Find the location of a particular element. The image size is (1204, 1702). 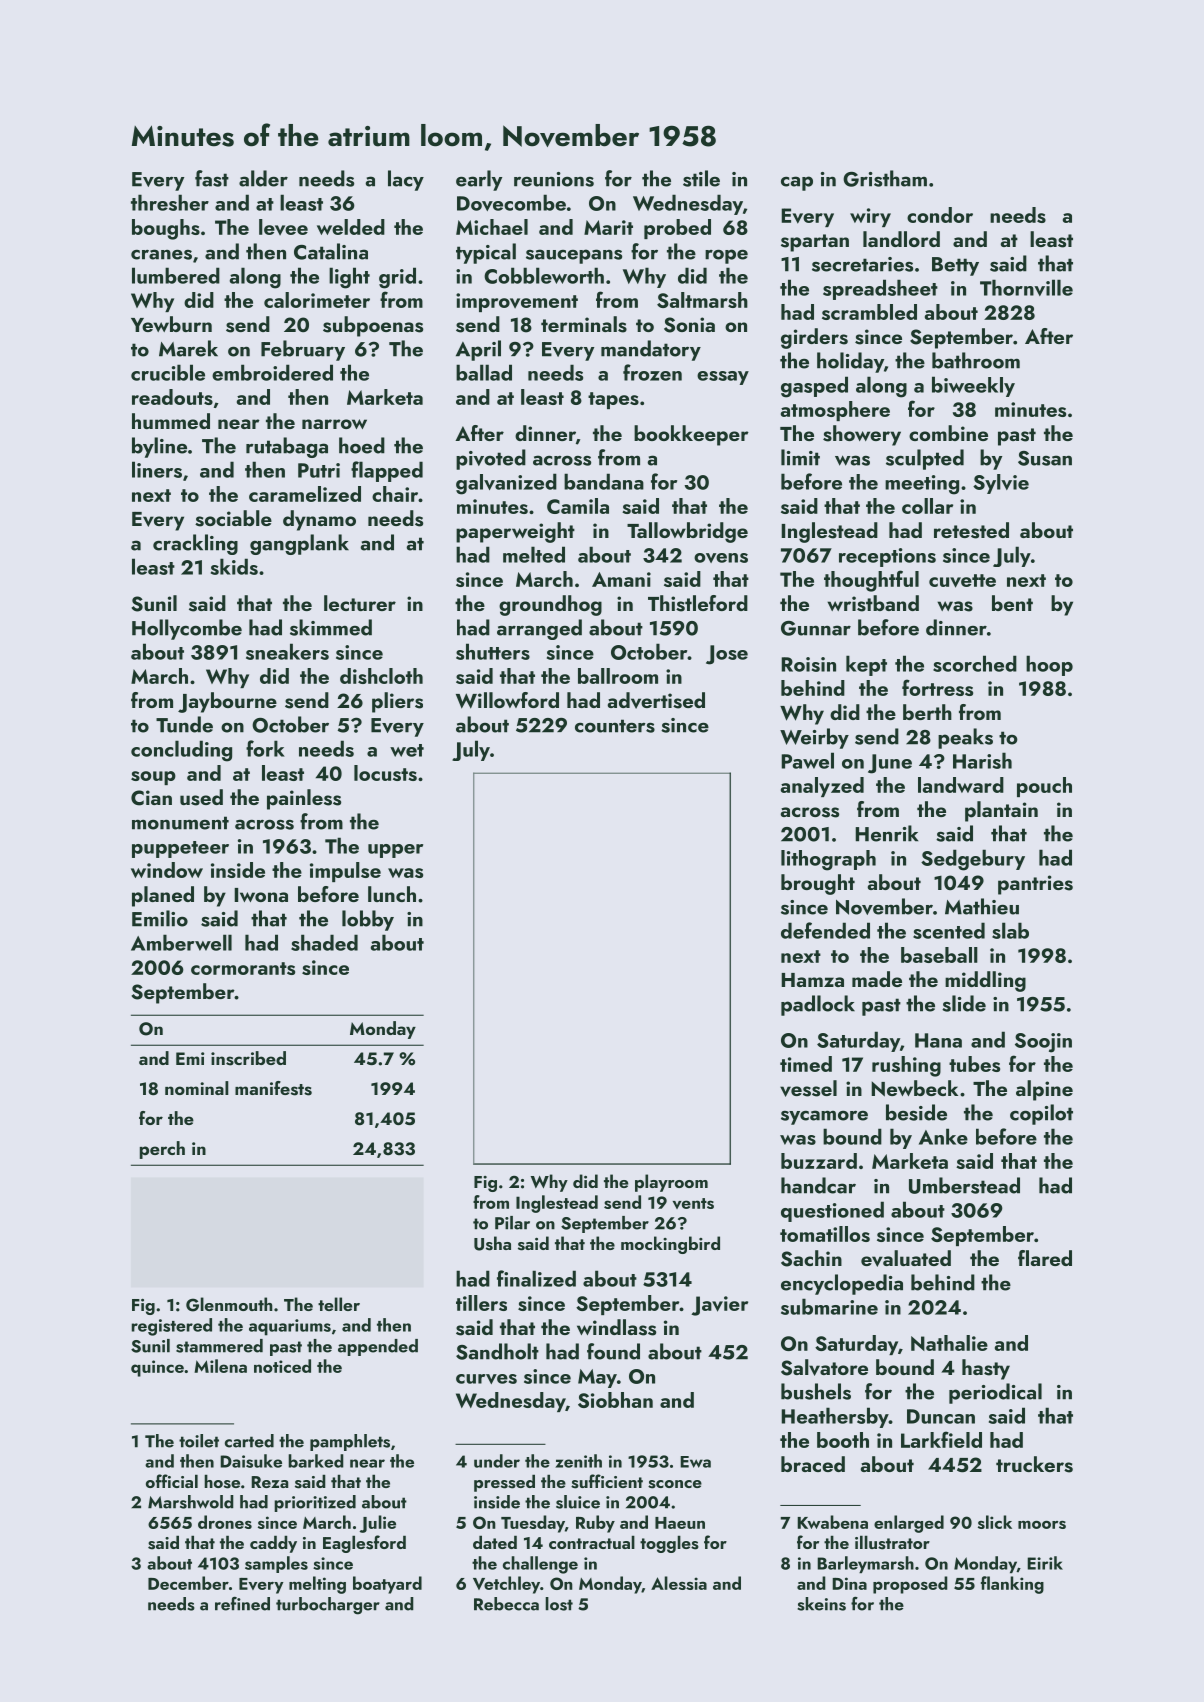

caddy is located at coordinates (273, 1544).
